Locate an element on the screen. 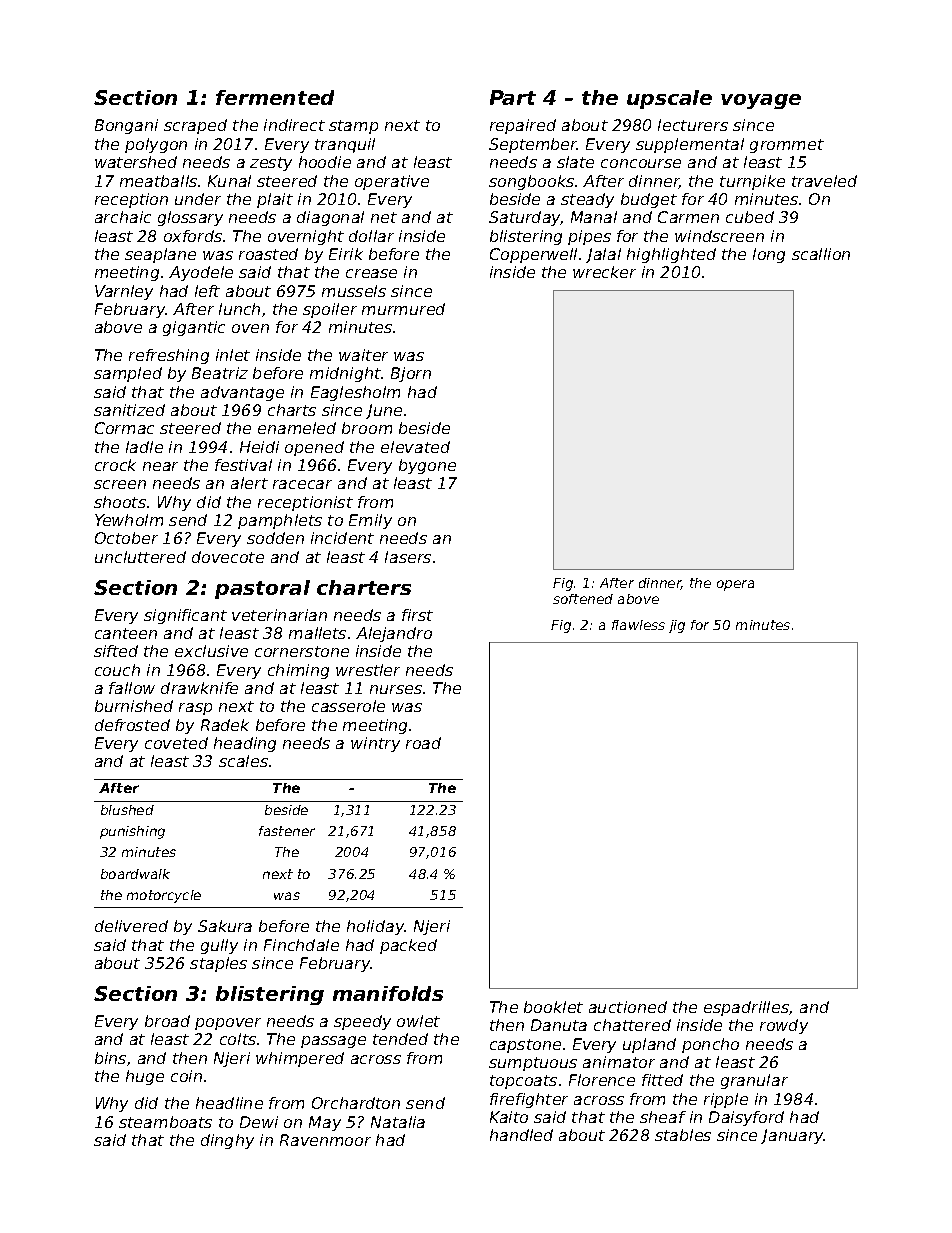  tranquil is located at coordinates (345, 145).
